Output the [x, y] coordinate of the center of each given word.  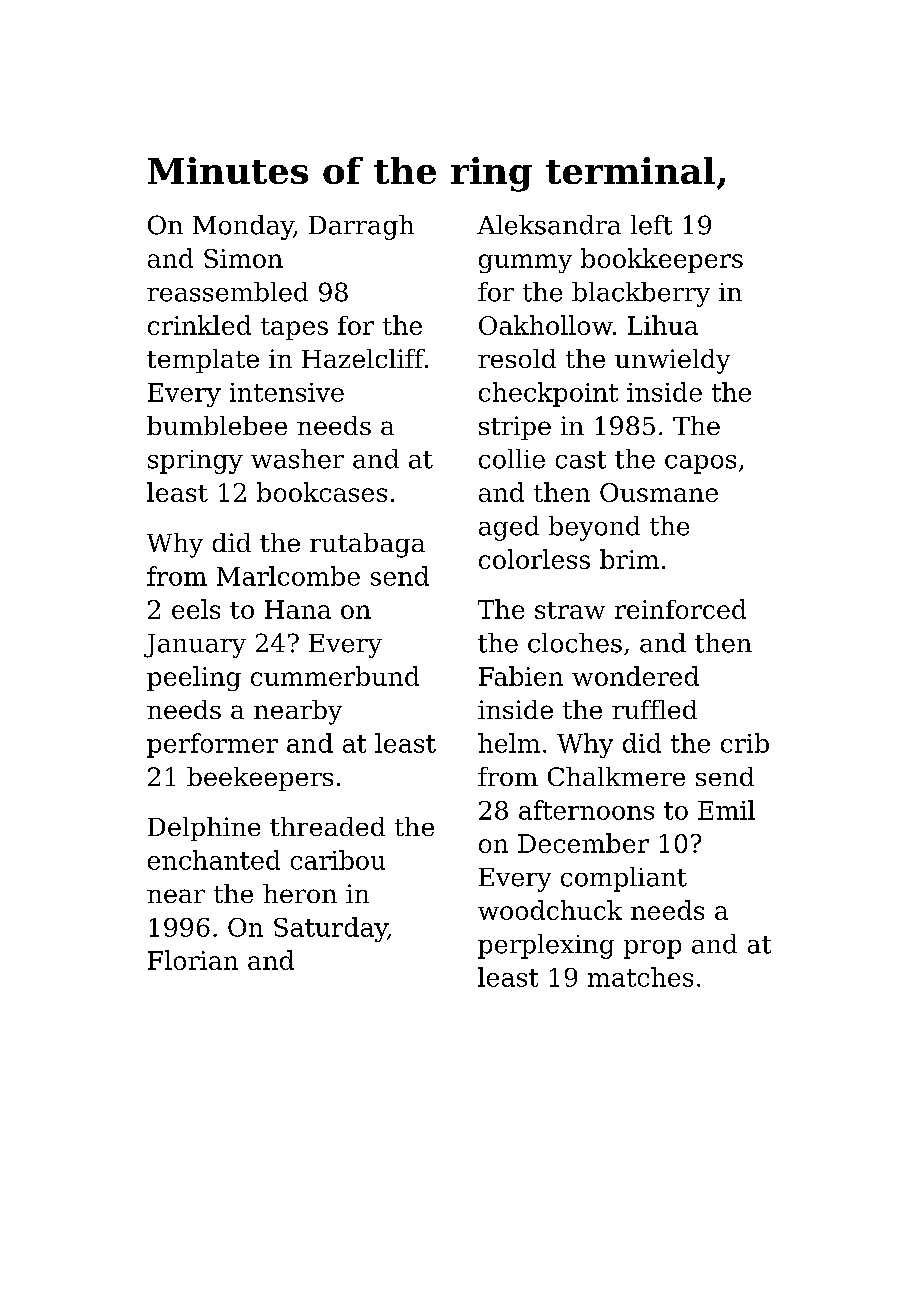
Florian [193, 960]
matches [640, 977]
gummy [525, 263]
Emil [726, 810]
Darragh [361, 227]
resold [517, 358]
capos [700, 464]
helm [509, 743]
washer [297, 459]
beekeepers [260, 779]
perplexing [546, 946]
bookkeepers [662, 260]
